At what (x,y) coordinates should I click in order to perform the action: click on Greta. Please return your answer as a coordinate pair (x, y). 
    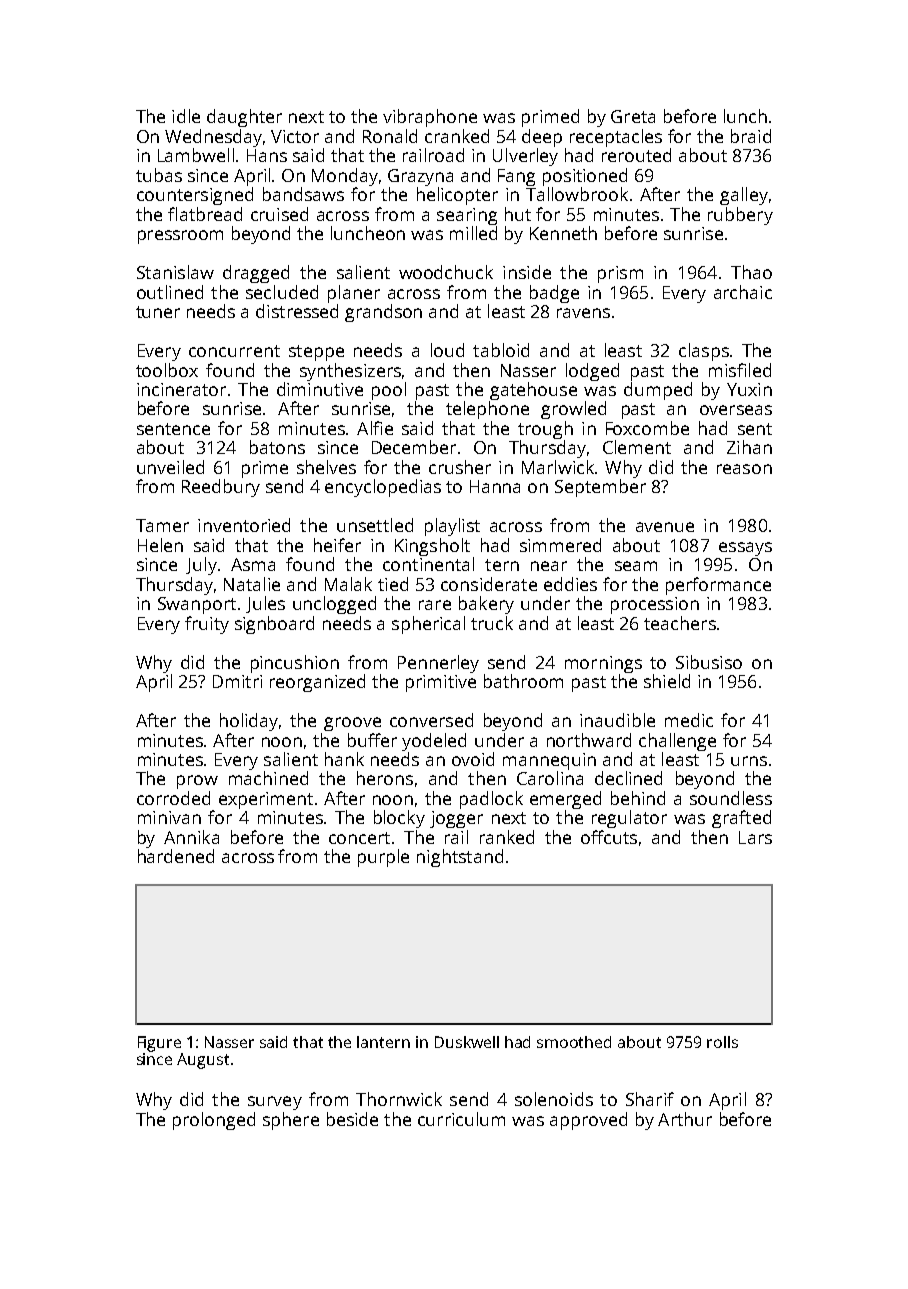
    Looking at the image, I should click on (633, 116).
